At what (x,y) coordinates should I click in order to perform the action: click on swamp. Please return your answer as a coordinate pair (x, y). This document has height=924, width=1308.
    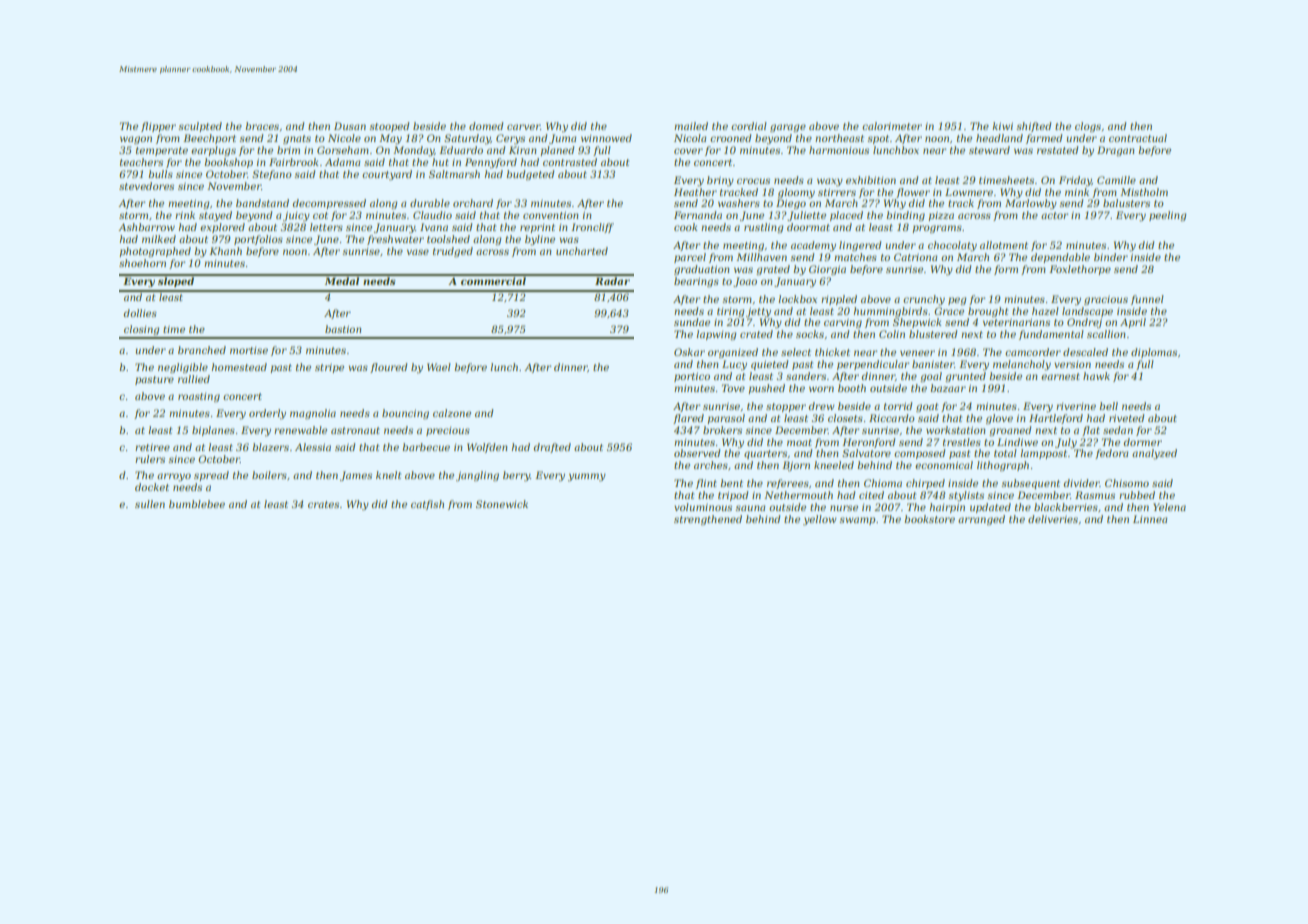
    Looking at the image, I should click on (857, 521).
